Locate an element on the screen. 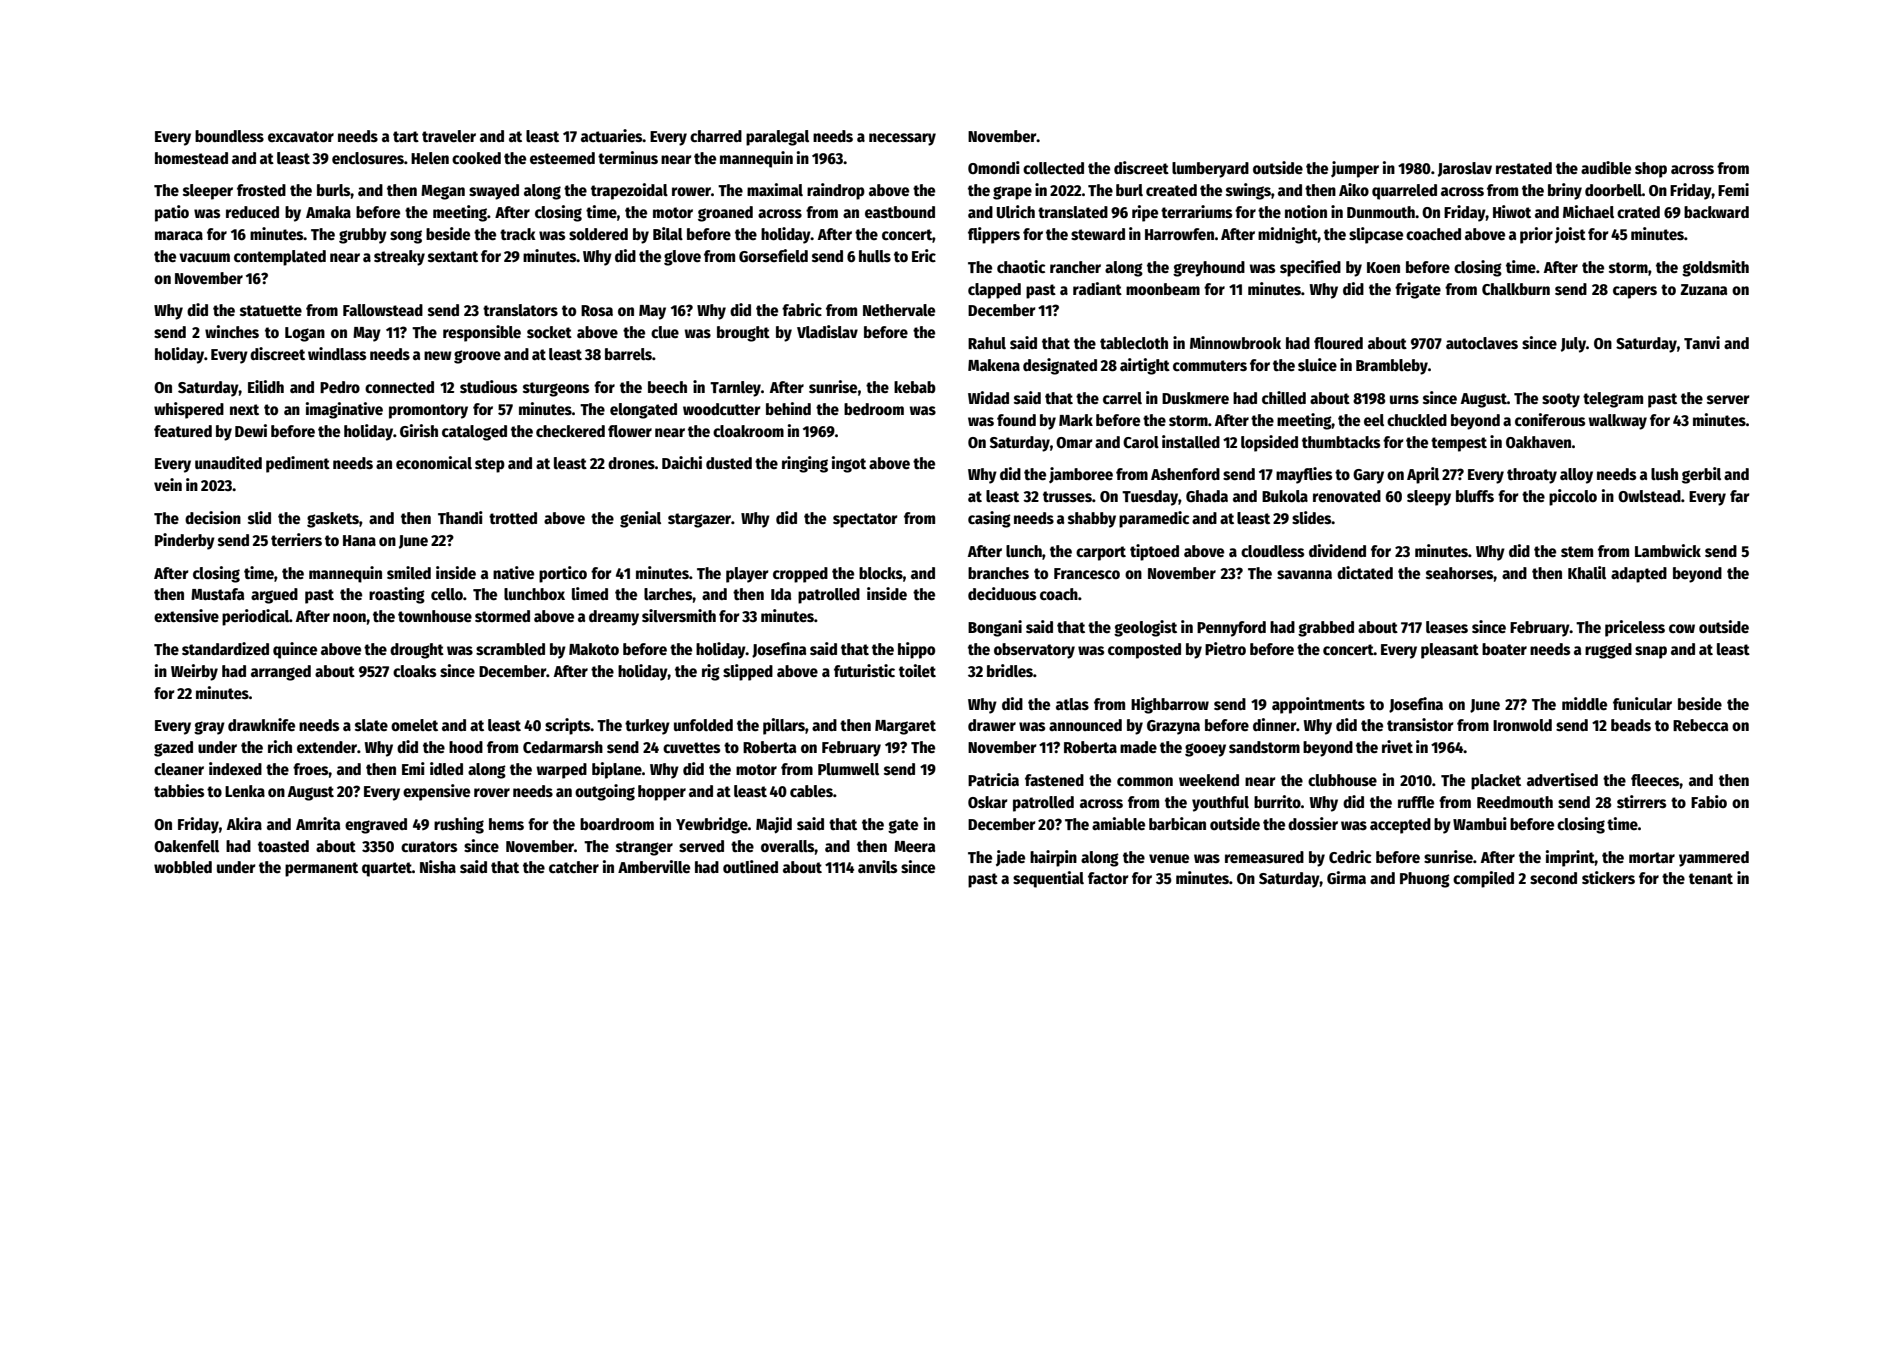 The image size is (1904, 1346). Lambwick is located at coordinates (1668, 550).
